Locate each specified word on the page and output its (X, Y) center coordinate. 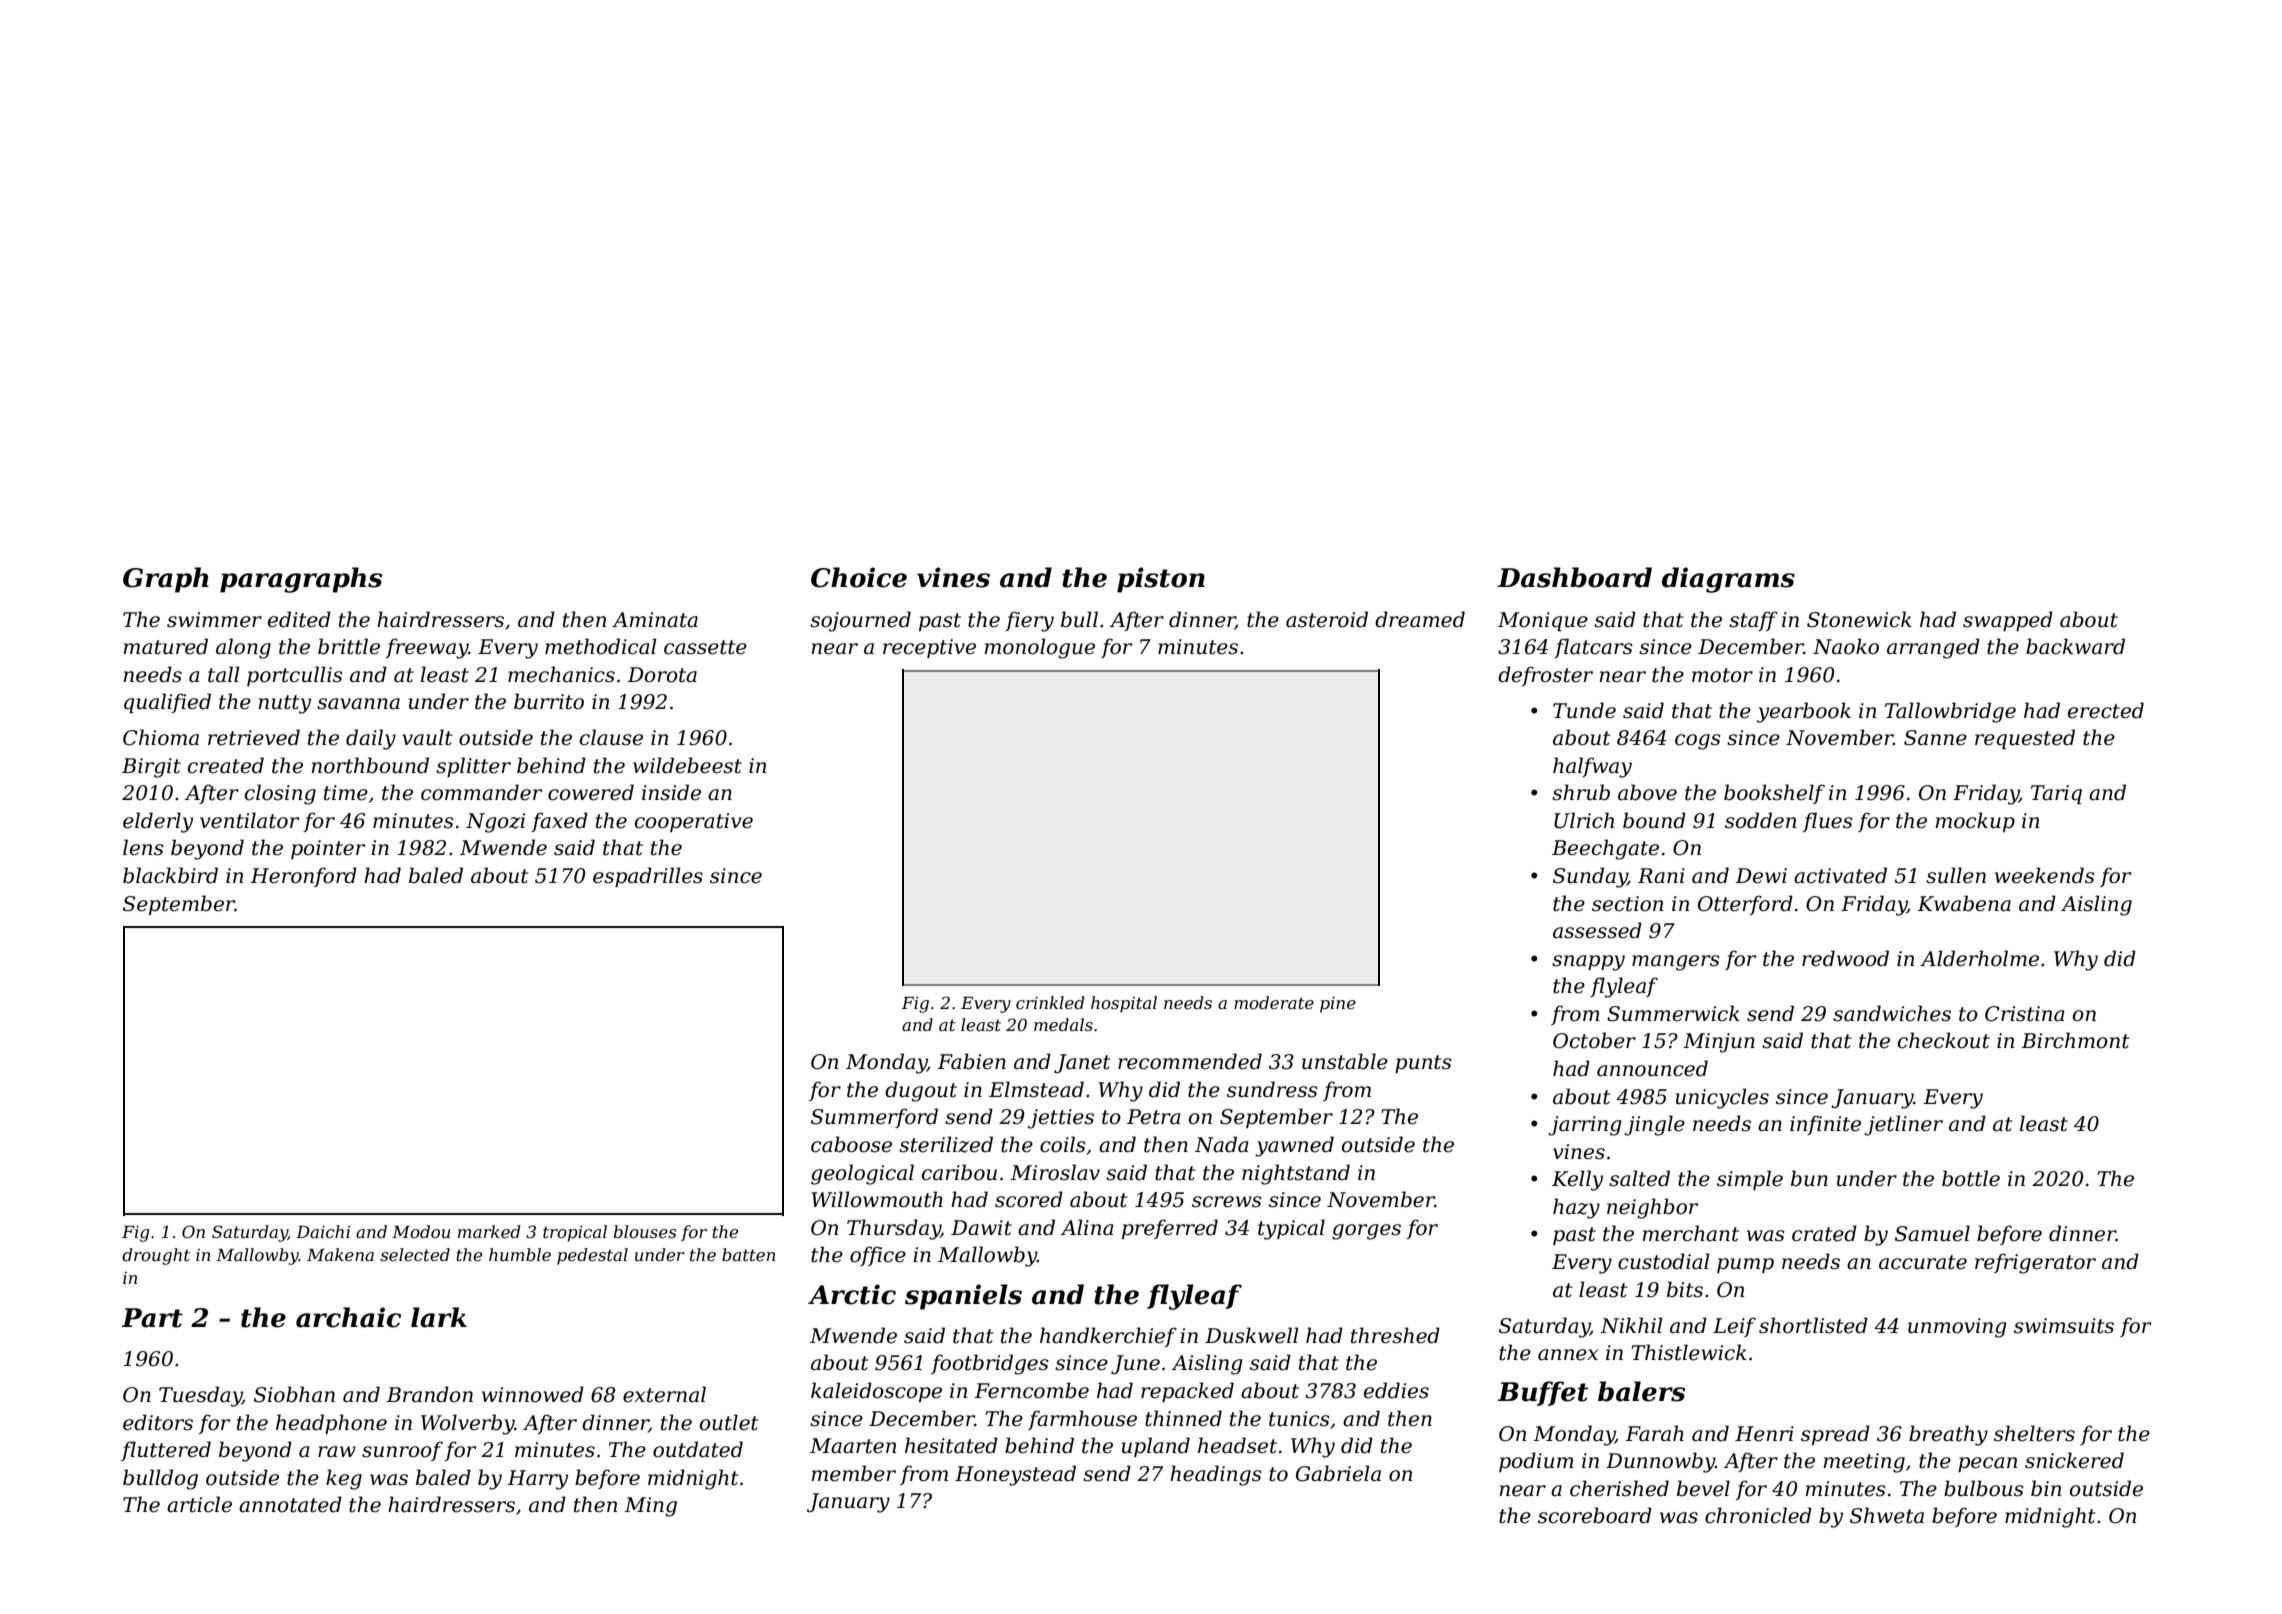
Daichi (323, 1231)
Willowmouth (877, 1199)
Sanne (1935, 738)
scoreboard (1595, 1515)
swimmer (214, 620)
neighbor (1652, 1208)
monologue (1040, 648)
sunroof (402, 1451)
